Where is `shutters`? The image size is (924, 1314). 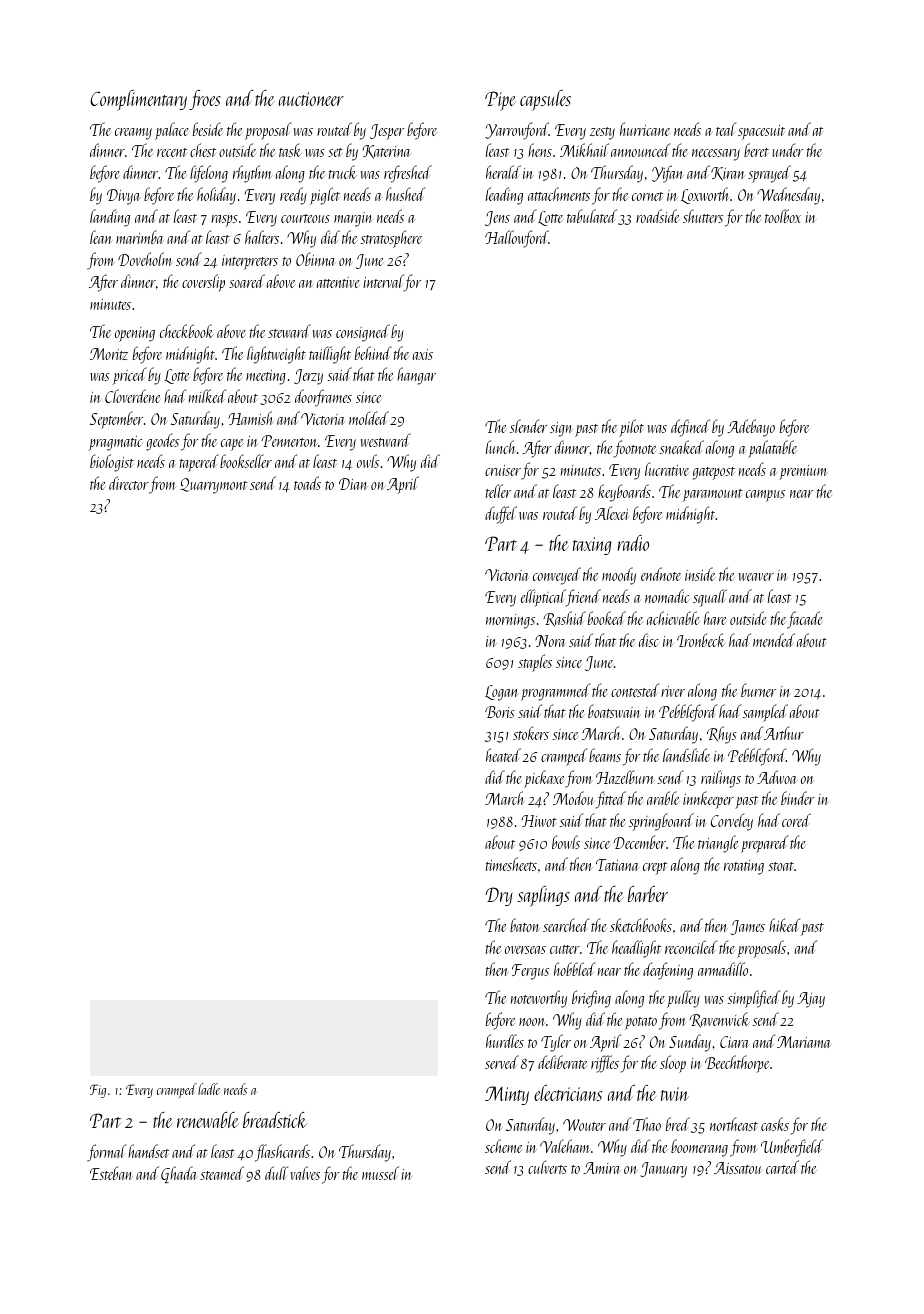 shutters is located at coordinates (703, 216).
